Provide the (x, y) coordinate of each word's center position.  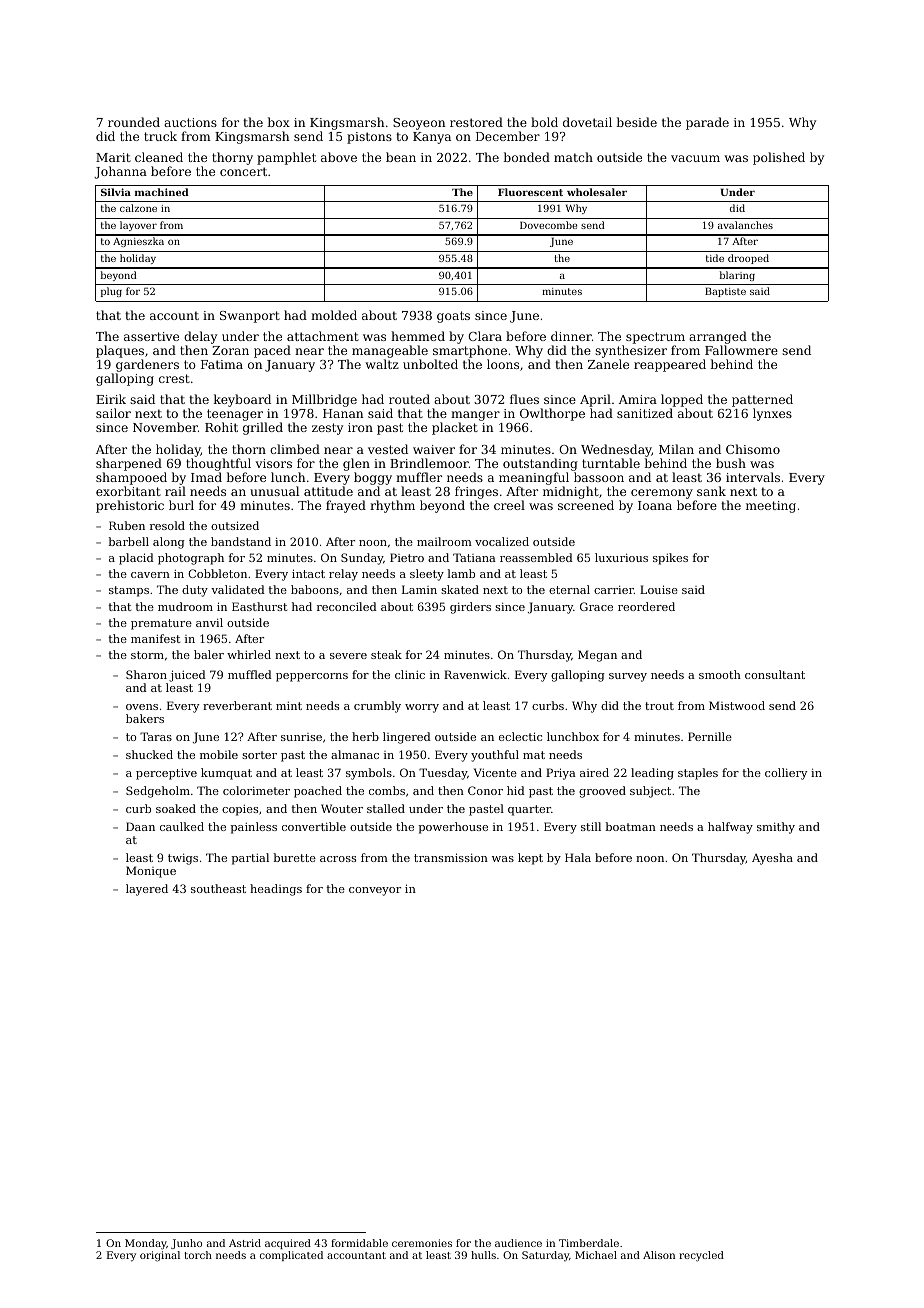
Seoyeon (419, 124)
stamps (129, 591)
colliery (786, 774)
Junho (186, 1244)
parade (707, 123)
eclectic (520, 736)
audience (518, 1243)
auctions (190, 122)
